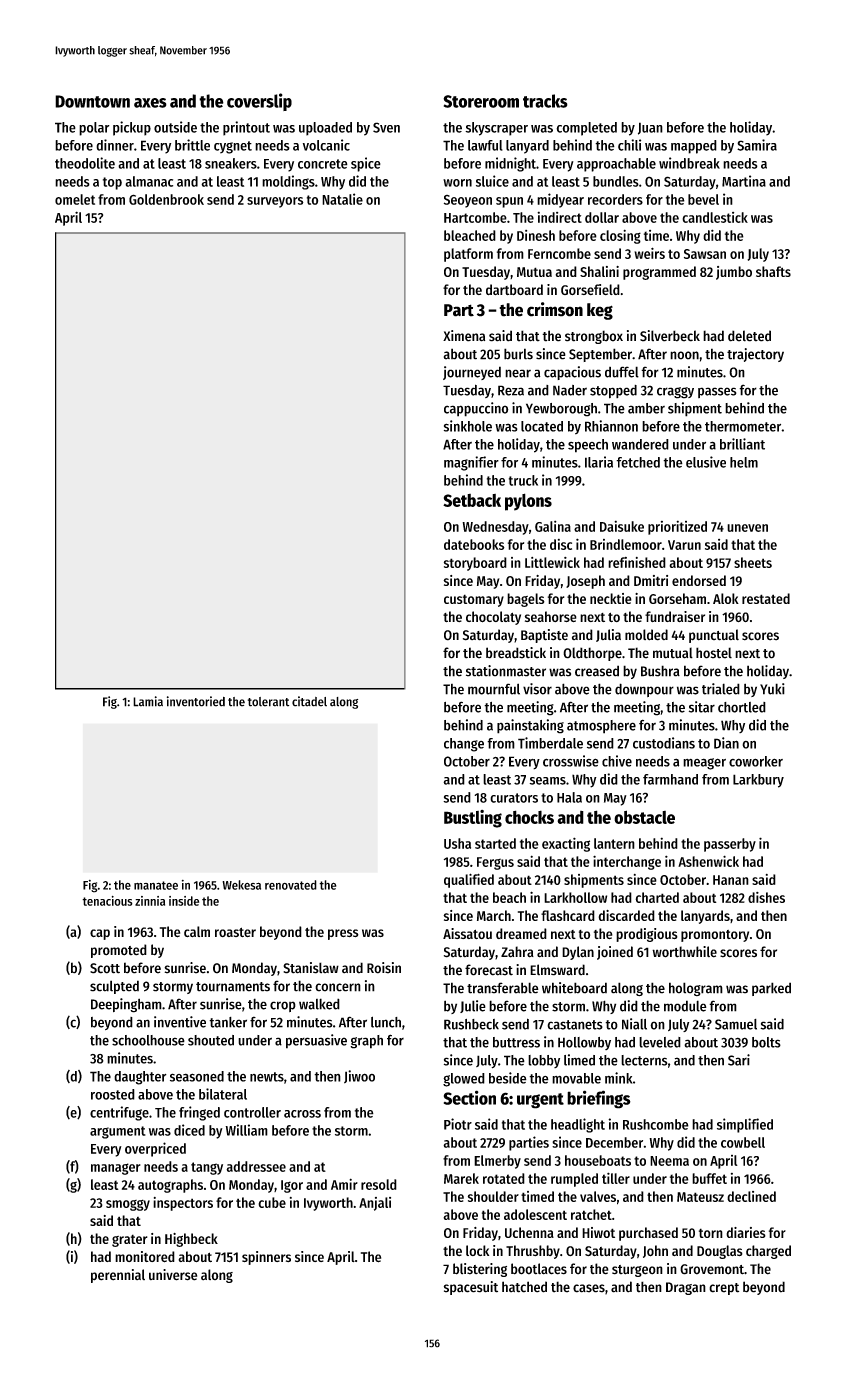  What do you see at coordinates (686, 1288) in the document?
I see `Dragan` at bounding box center [686, 1288].
